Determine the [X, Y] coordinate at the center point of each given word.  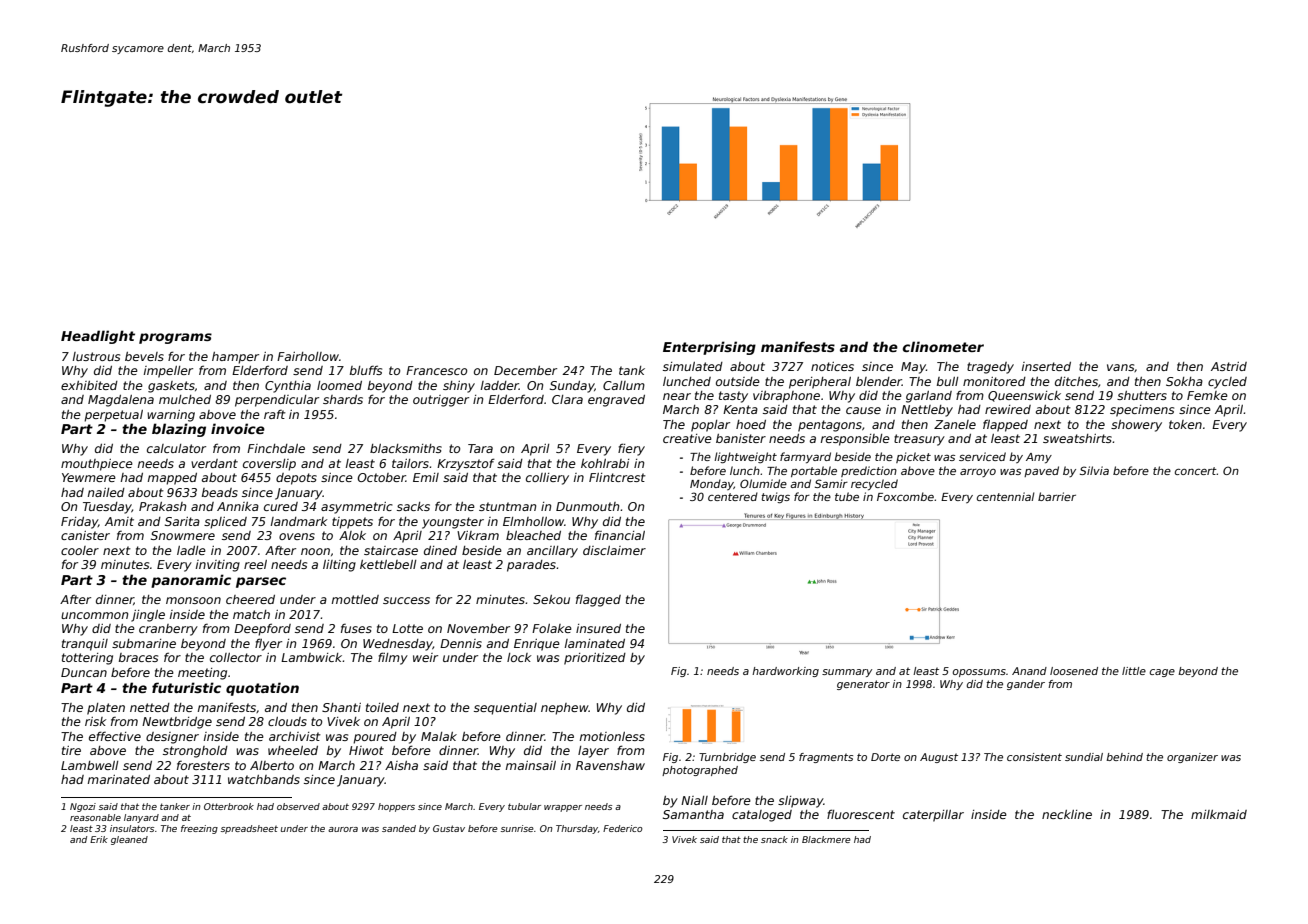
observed [298, 806]
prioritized [595, 659]
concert [1196, 471]
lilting [339, 566]
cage [1162, 673]
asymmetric [357, 508]
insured [598, 628]
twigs [776, 498]
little [1134, 671]
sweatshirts [1077, 438]
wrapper [563, 808]
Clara [567, 399]
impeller [168, 372]
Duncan [84, 672]
